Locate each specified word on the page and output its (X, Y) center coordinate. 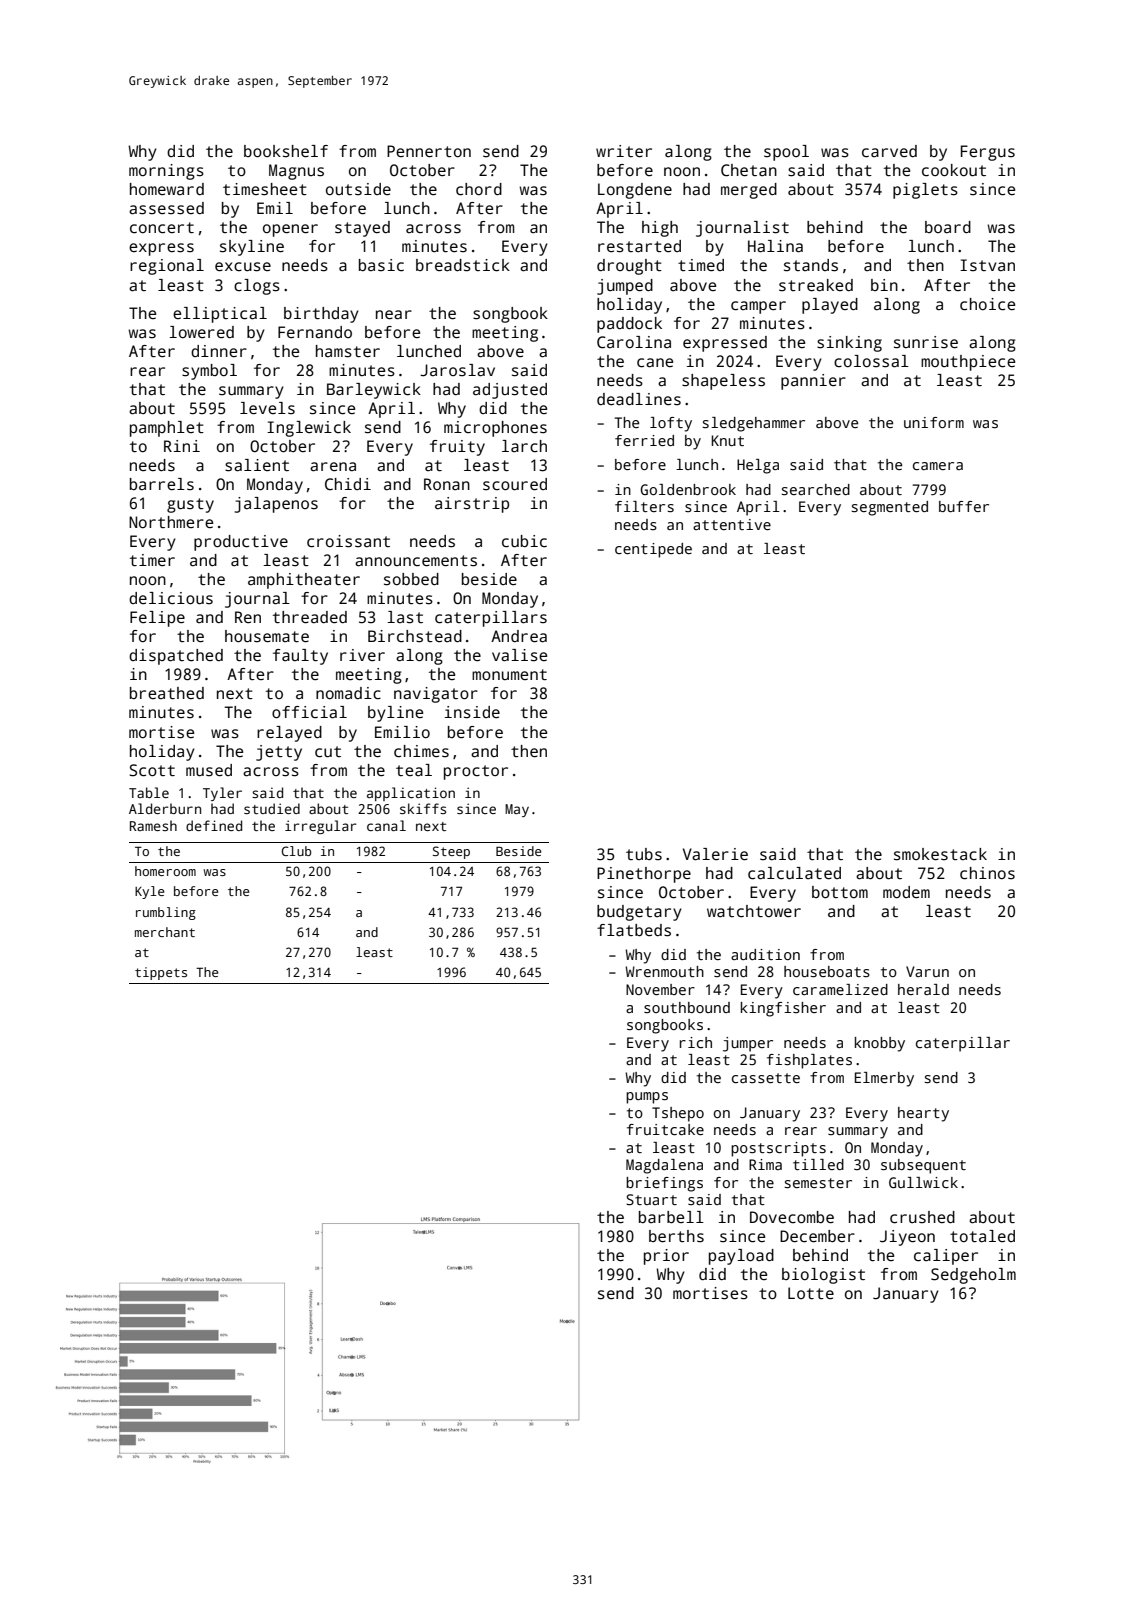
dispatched (176, 657)
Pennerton (429, 151)
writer (624, 151)
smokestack (940, 854)
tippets (161, 973)
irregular (321, 827)
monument (509, 674)
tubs (644, 854)
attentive (732, 524)
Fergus (988, 153)
